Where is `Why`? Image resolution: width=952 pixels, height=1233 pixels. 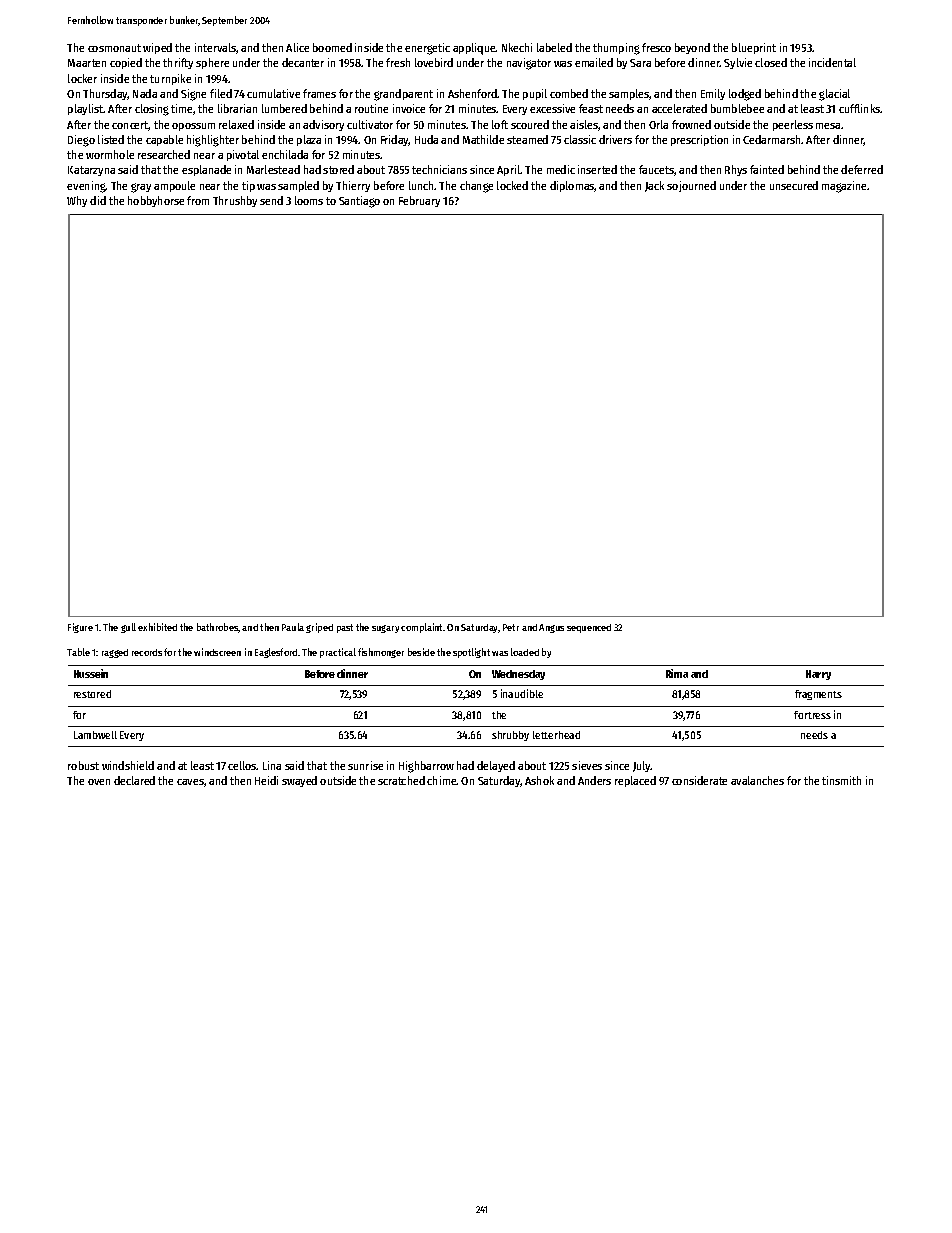
Why is located at coordinates (77, 201).
